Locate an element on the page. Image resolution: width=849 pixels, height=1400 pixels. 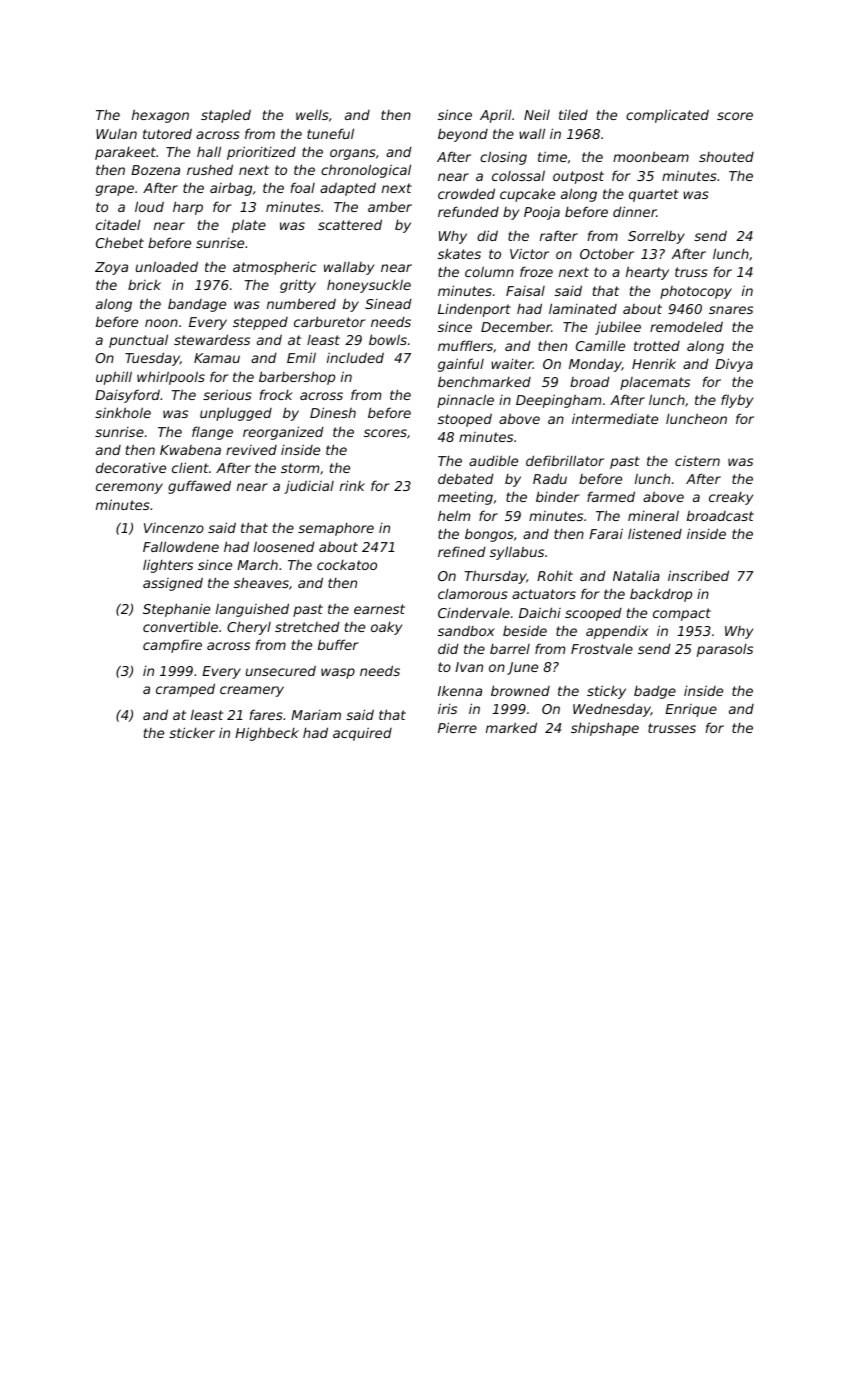
client is located at coordinates (190, 467).
